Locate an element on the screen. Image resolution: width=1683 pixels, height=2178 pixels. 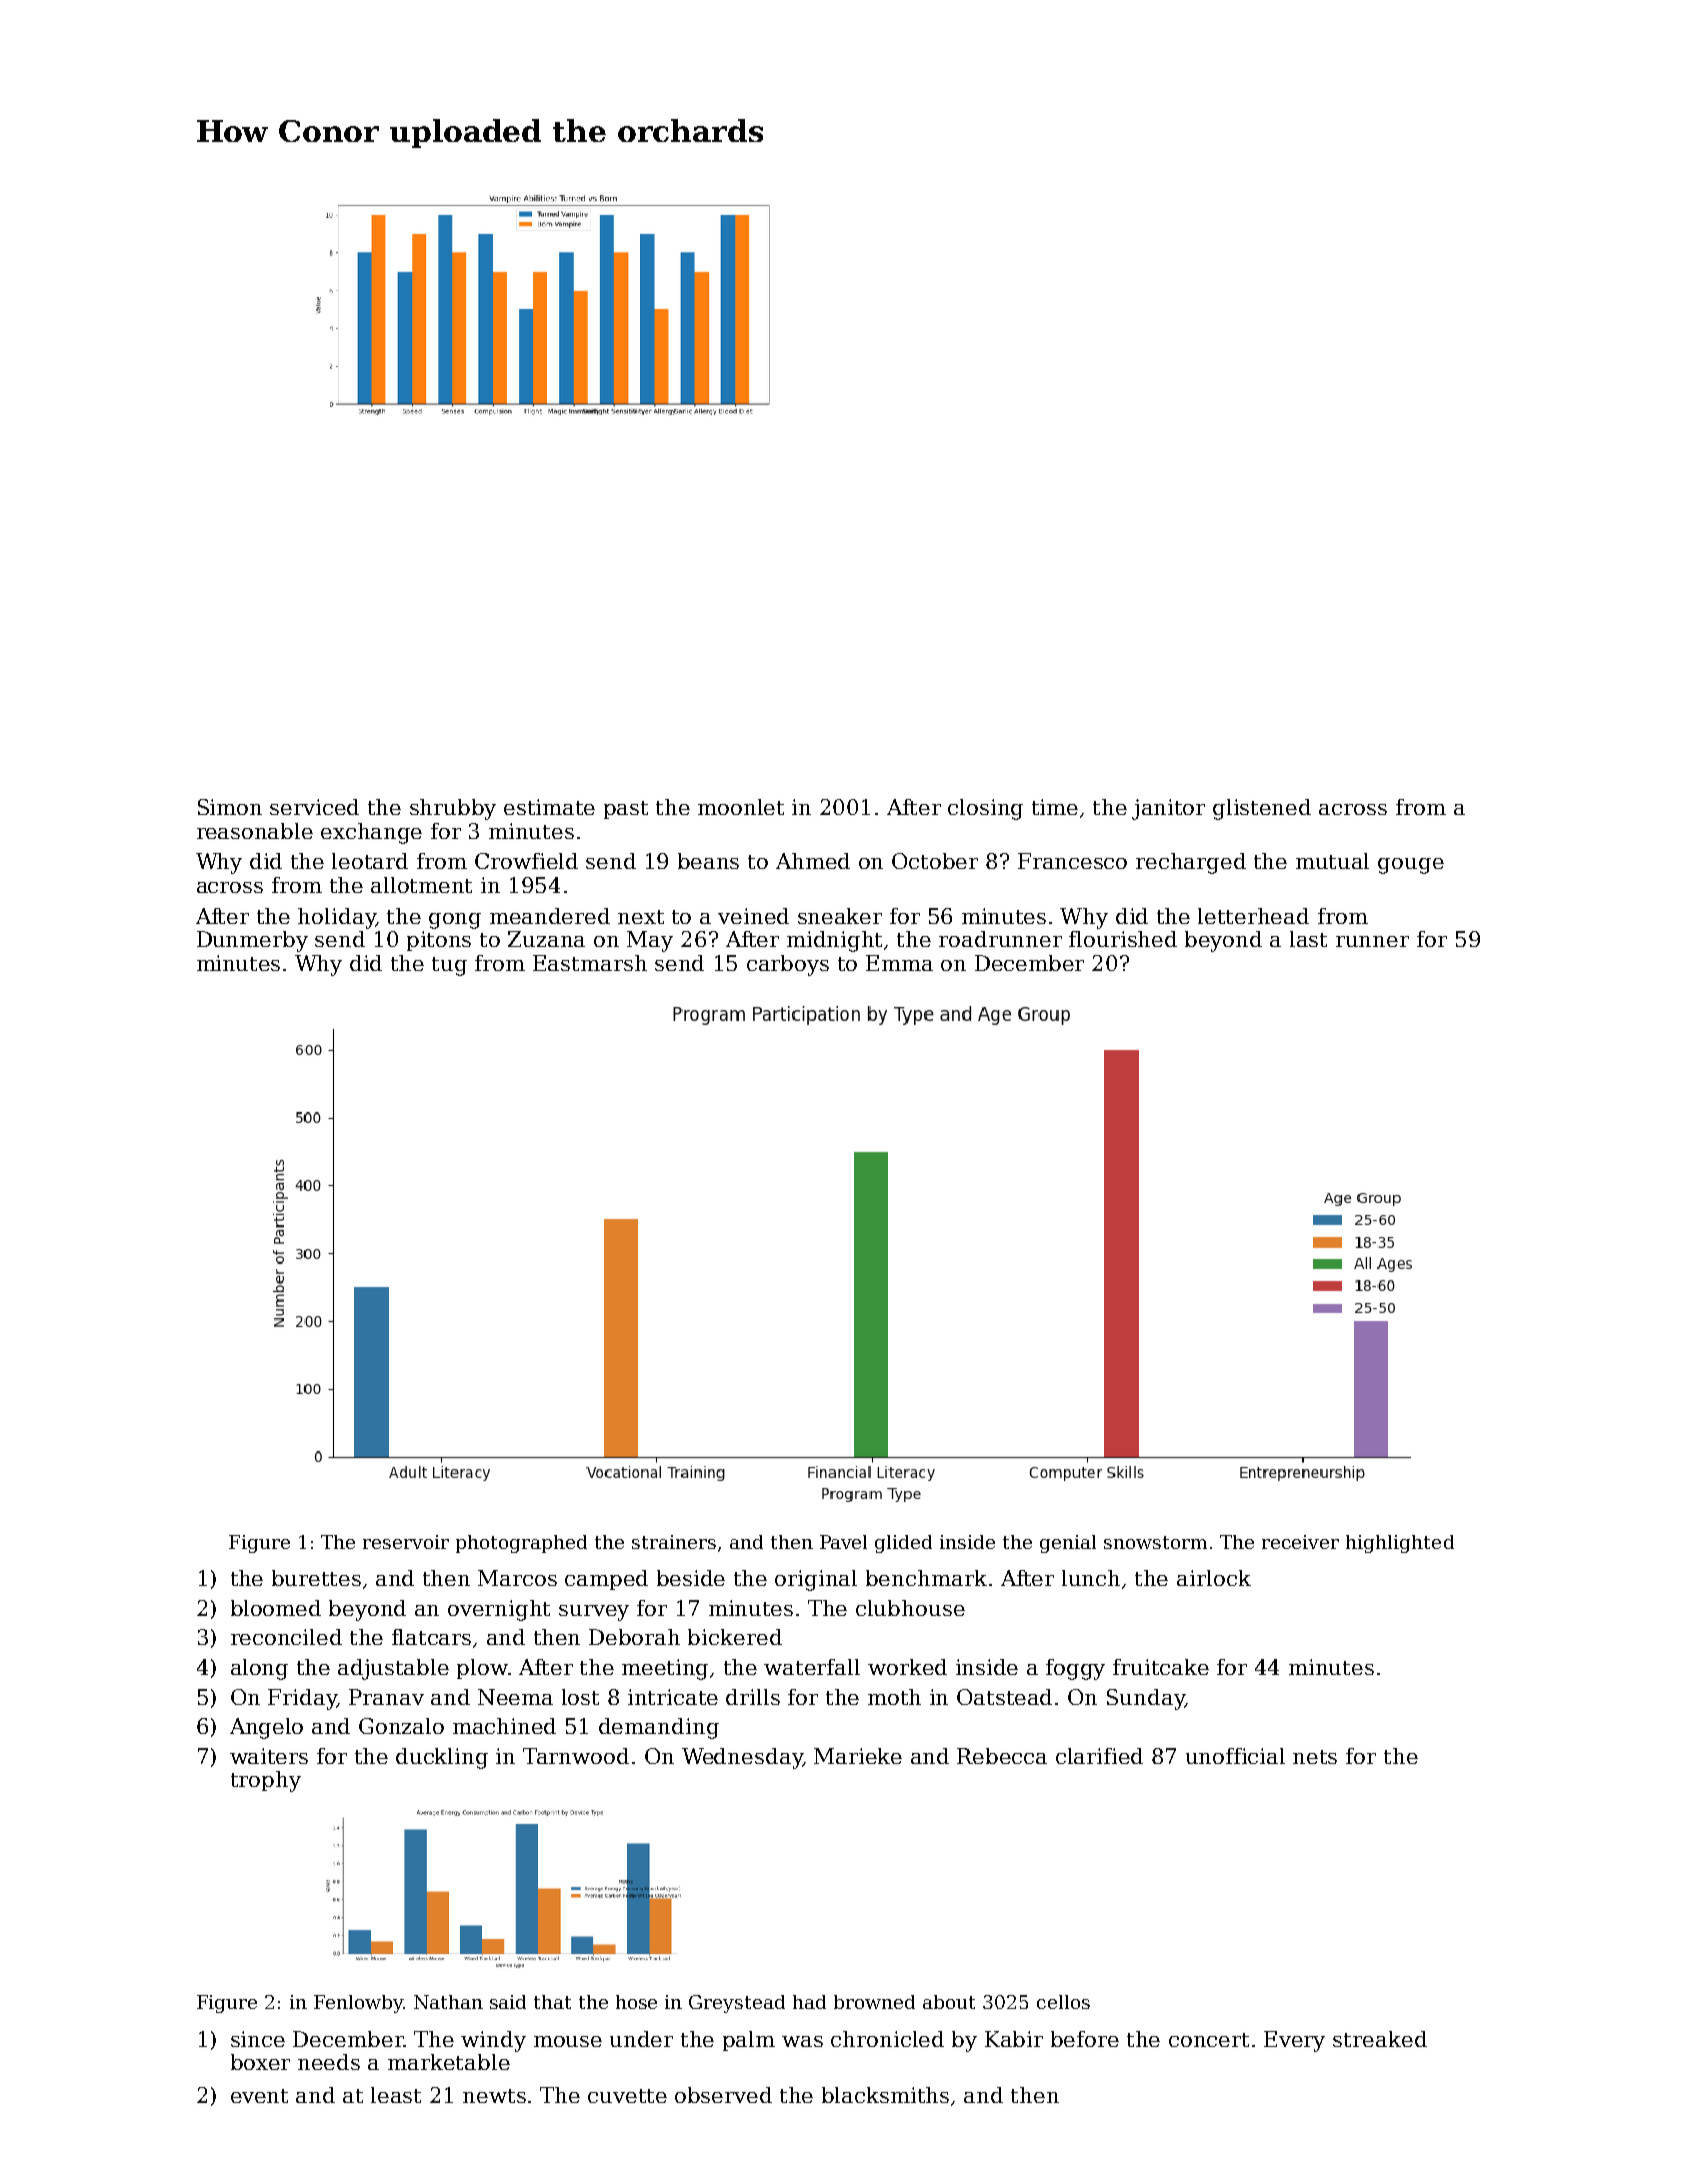
tug is located at coordinates (449, 966).
